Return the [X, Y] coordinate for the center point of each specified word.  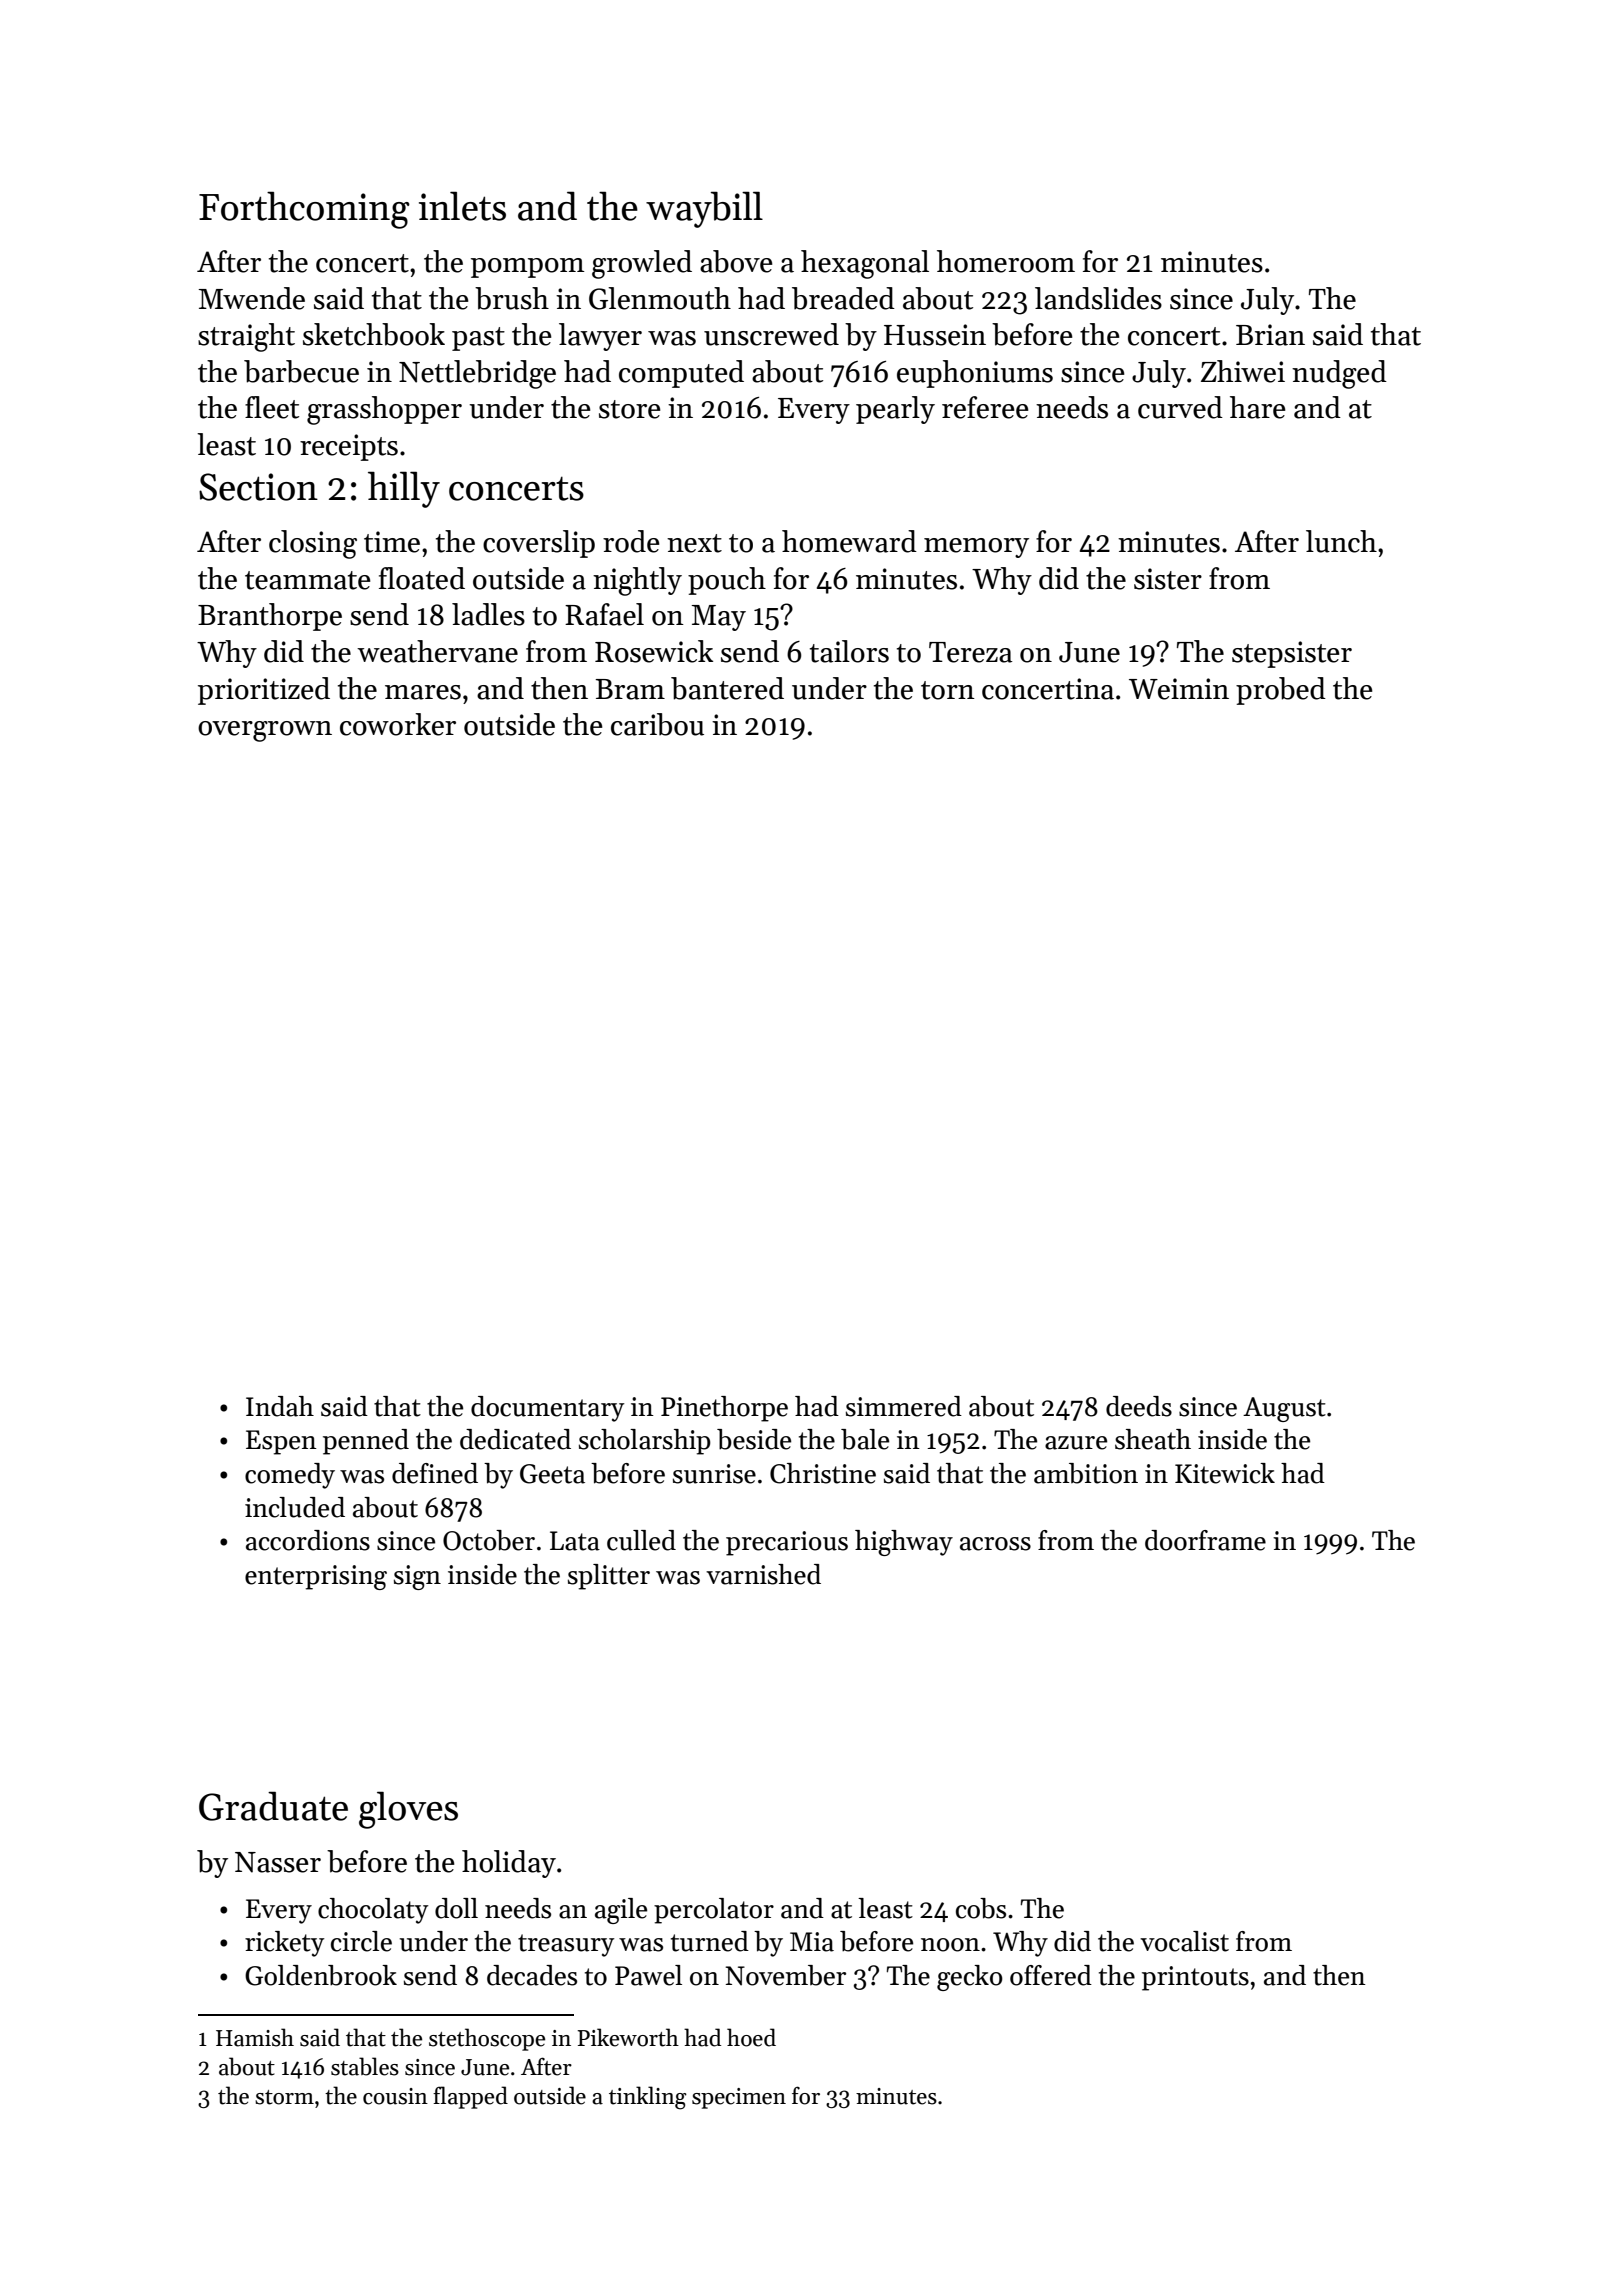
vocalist [1184, 1941]
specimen [739, 2098]
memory [976, 548]
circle [361, 1941]
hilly [404, 489]
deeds [1139, 1406]
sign [417, 1577]
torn [948, 690]
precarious [787, 1543]
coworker [398, 724]
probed [1281, 691]
